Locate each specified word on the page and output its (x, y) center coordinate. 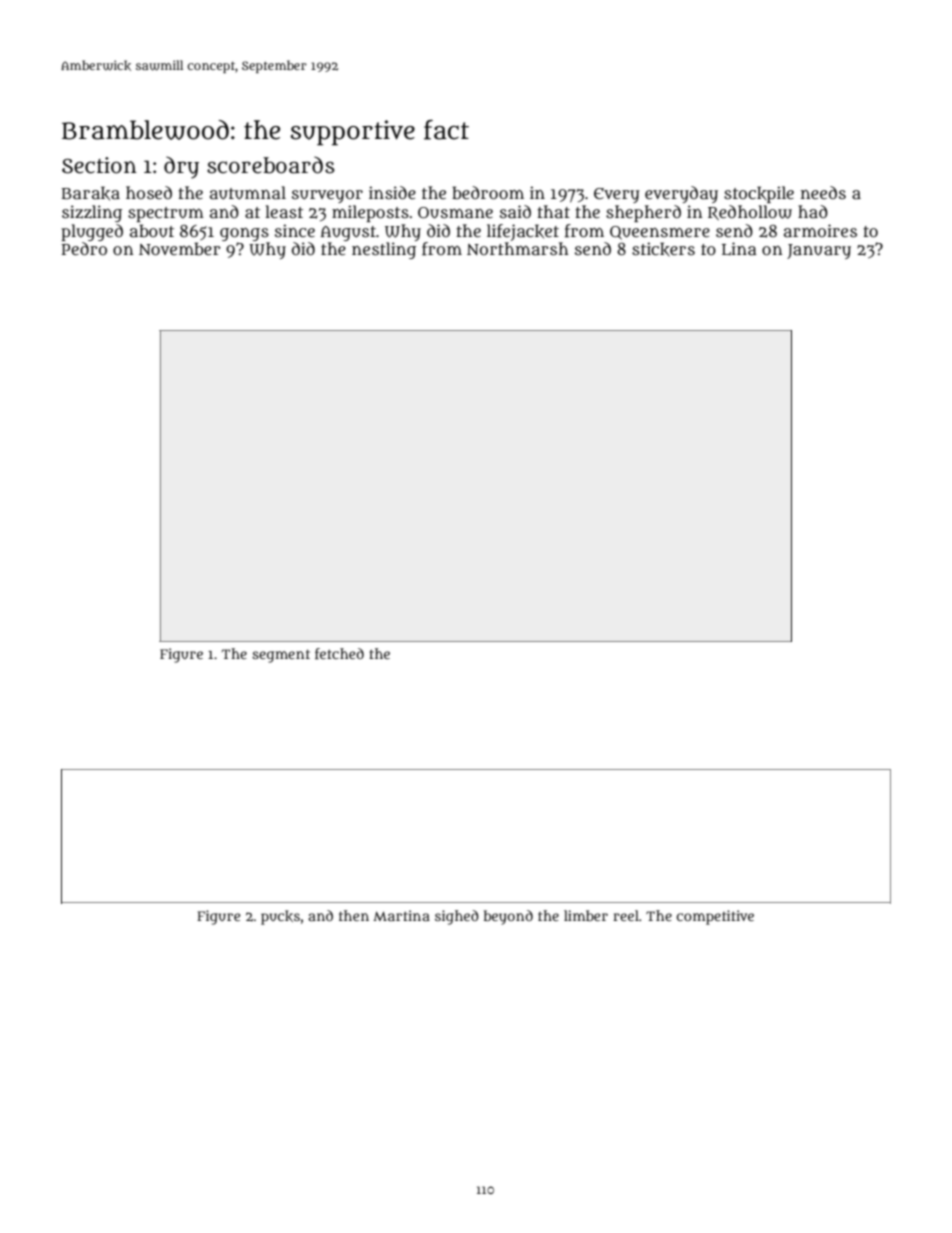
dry (181, 167)
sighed (457, 917)
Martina (401, 915)
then (354, 915)
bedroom (488, 192)
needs (823, 192)
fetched (339, 653)
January (819, 251)
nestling (384, 250)
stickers (663, 249)
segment (281, 656)
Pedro (84, 248)
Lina (739, 248)
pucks (280, 917)
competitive (715, 917)
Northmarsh (517, 248)
